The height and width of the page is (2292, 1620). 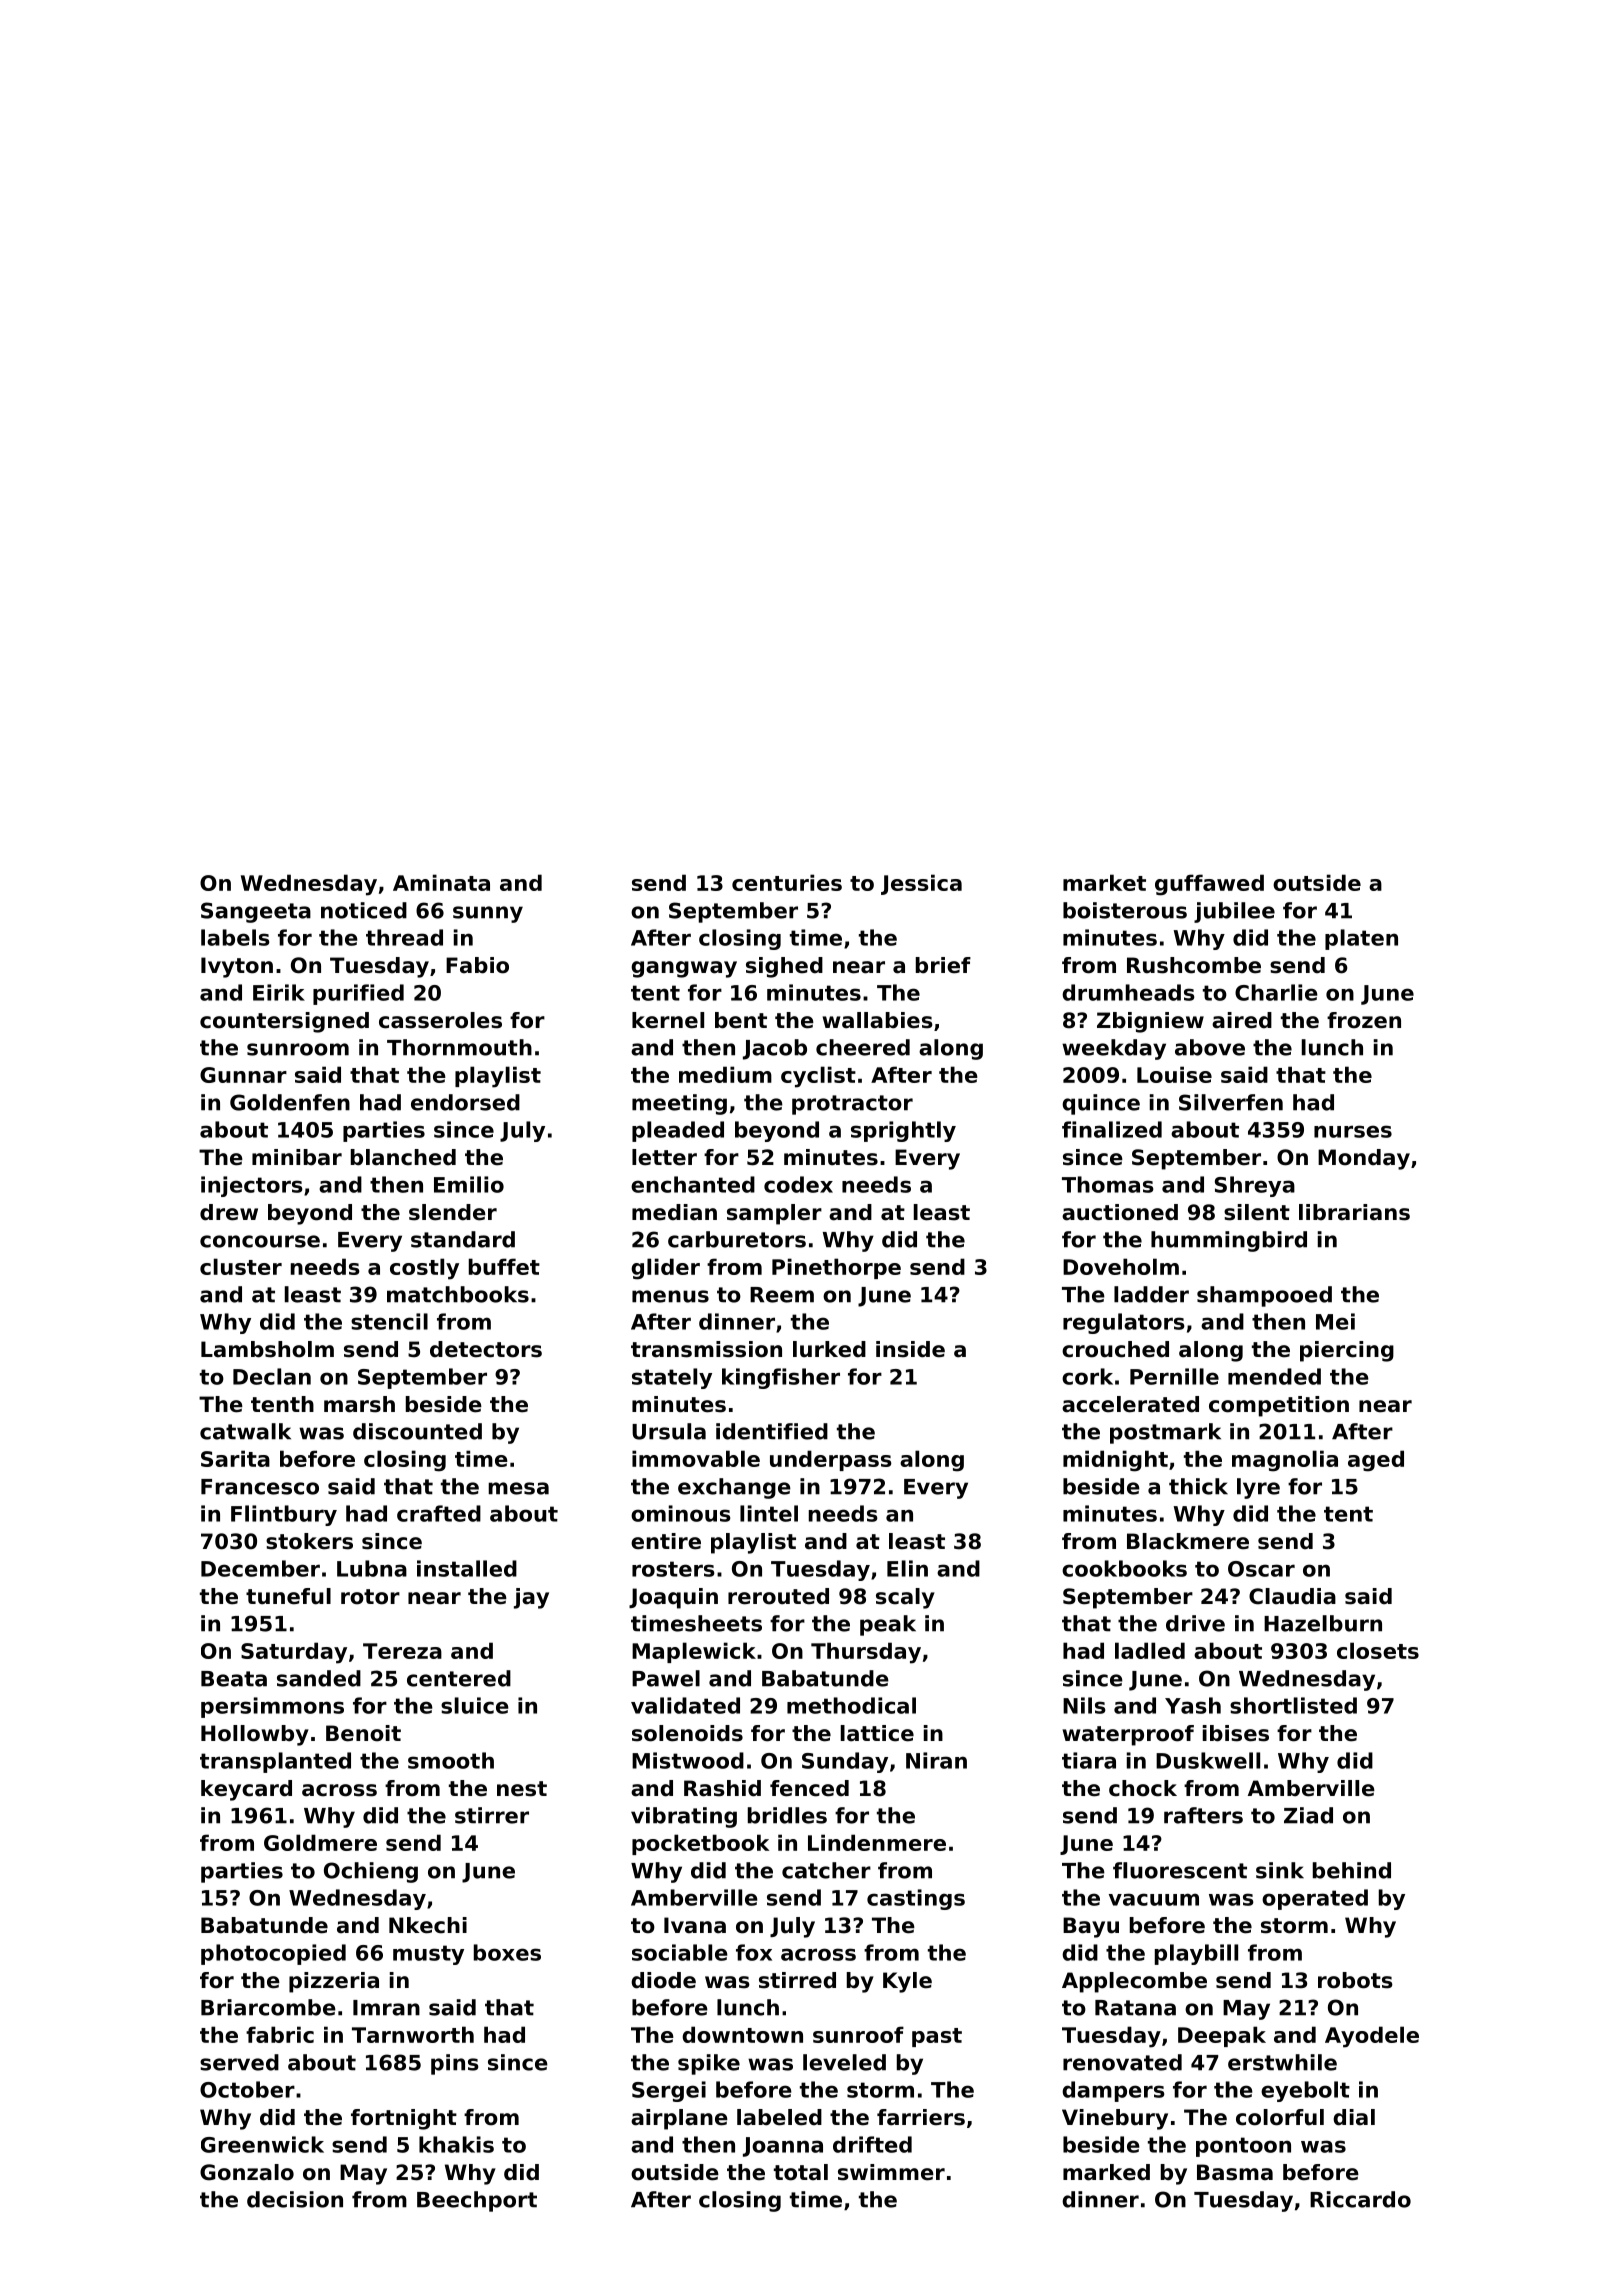 What do you see at coordinates (260, 1568) in the page?
I see `December` at bounding box center [260, 1568].
